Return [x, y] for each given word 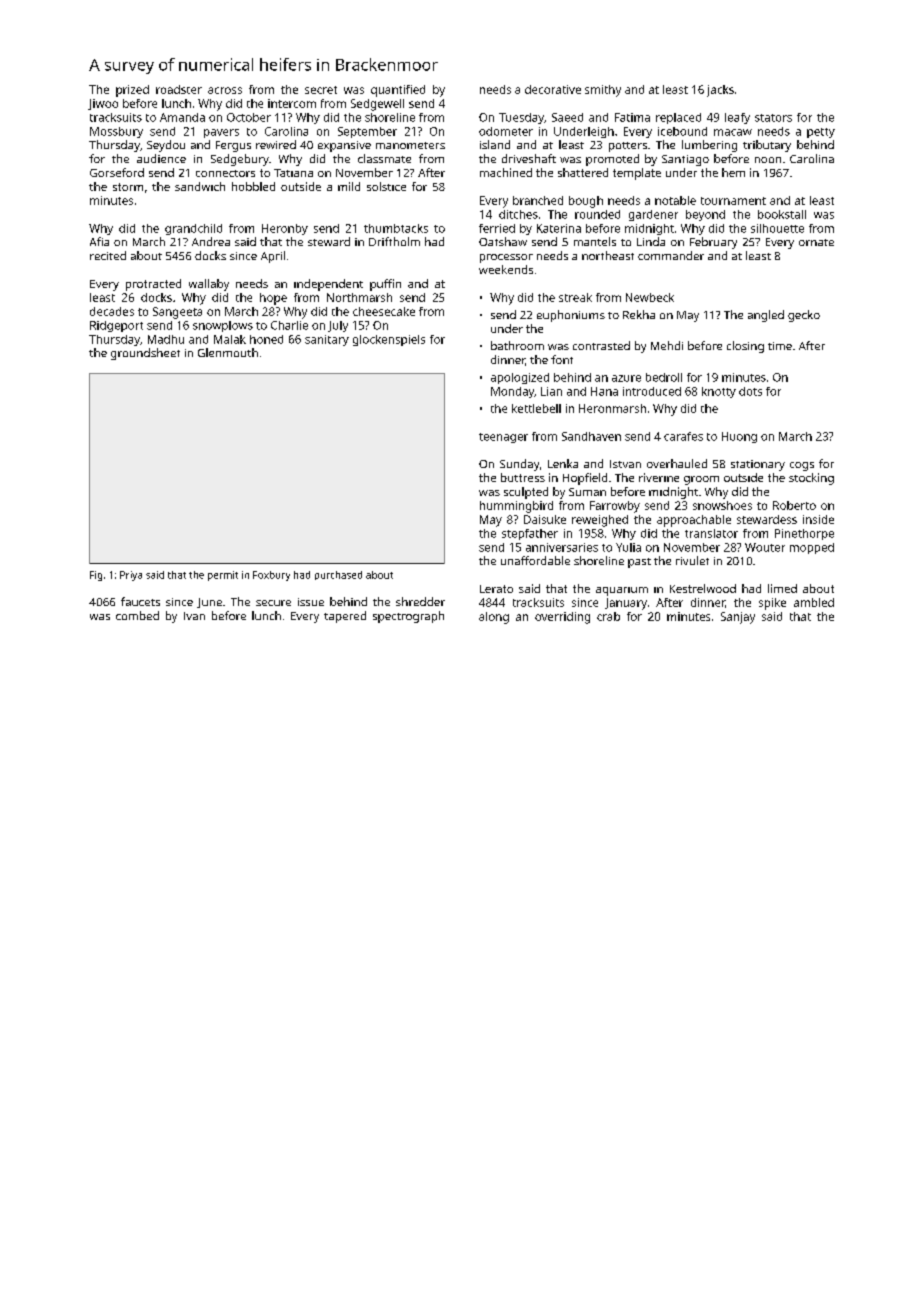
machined [506, 172]
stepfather [530, 534]
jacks [720, 91]
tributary [767, 146]
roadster [179, 89]
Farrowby [615, 507]
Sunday [519, 465]
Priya [131, 576]
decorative [553, 89]
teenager [503, 438]
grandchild [193, 229]
